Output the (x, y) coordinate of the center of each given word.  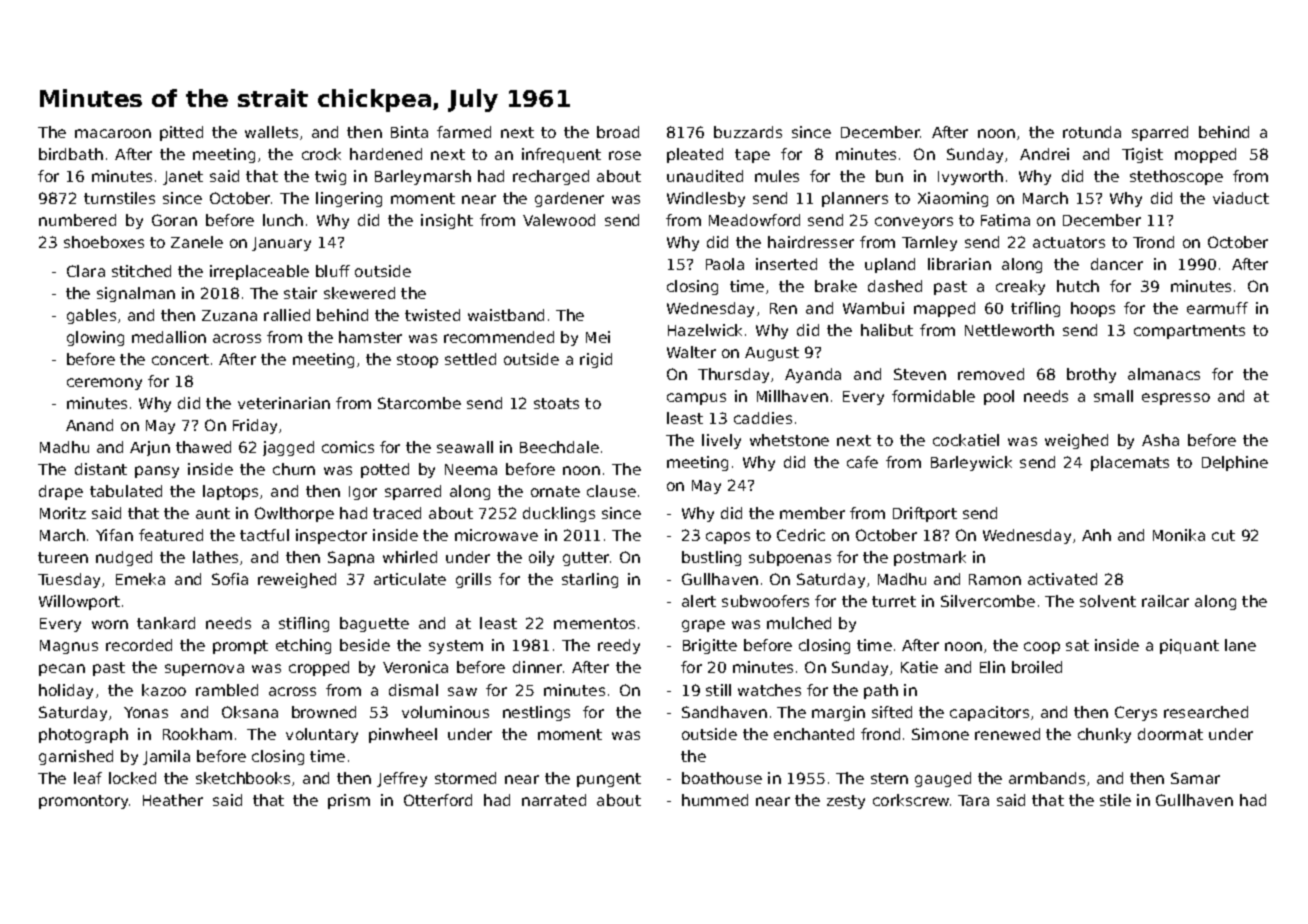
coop (1042, 648)
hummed (715, 800)
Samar (1195, 778)
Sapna (351, 558)
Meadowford (754, 220)
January (281, 244)
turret (894, 601)
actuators (1069, 242)
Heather (173, 800)
